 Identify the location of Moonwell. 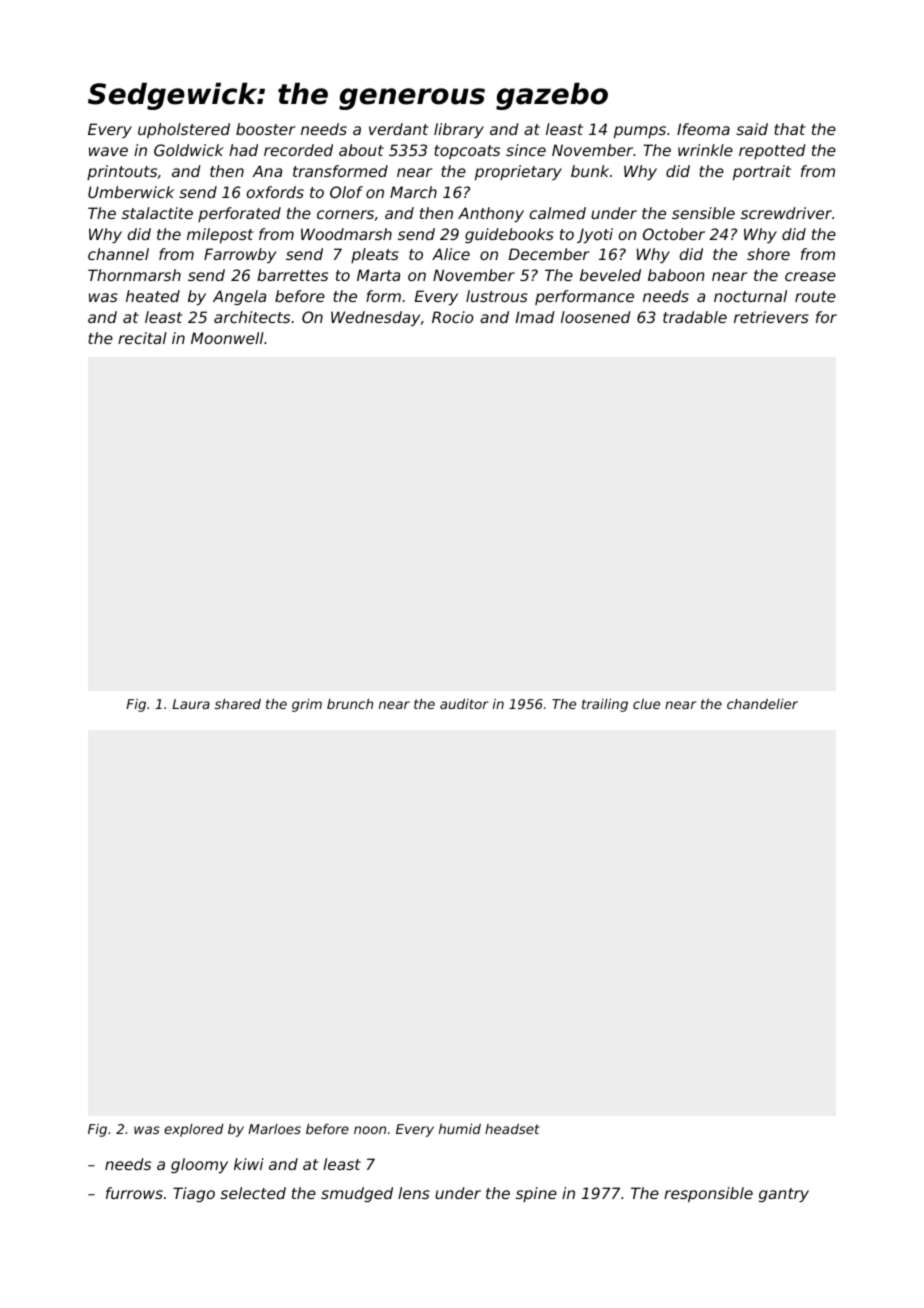
(227, 338).
